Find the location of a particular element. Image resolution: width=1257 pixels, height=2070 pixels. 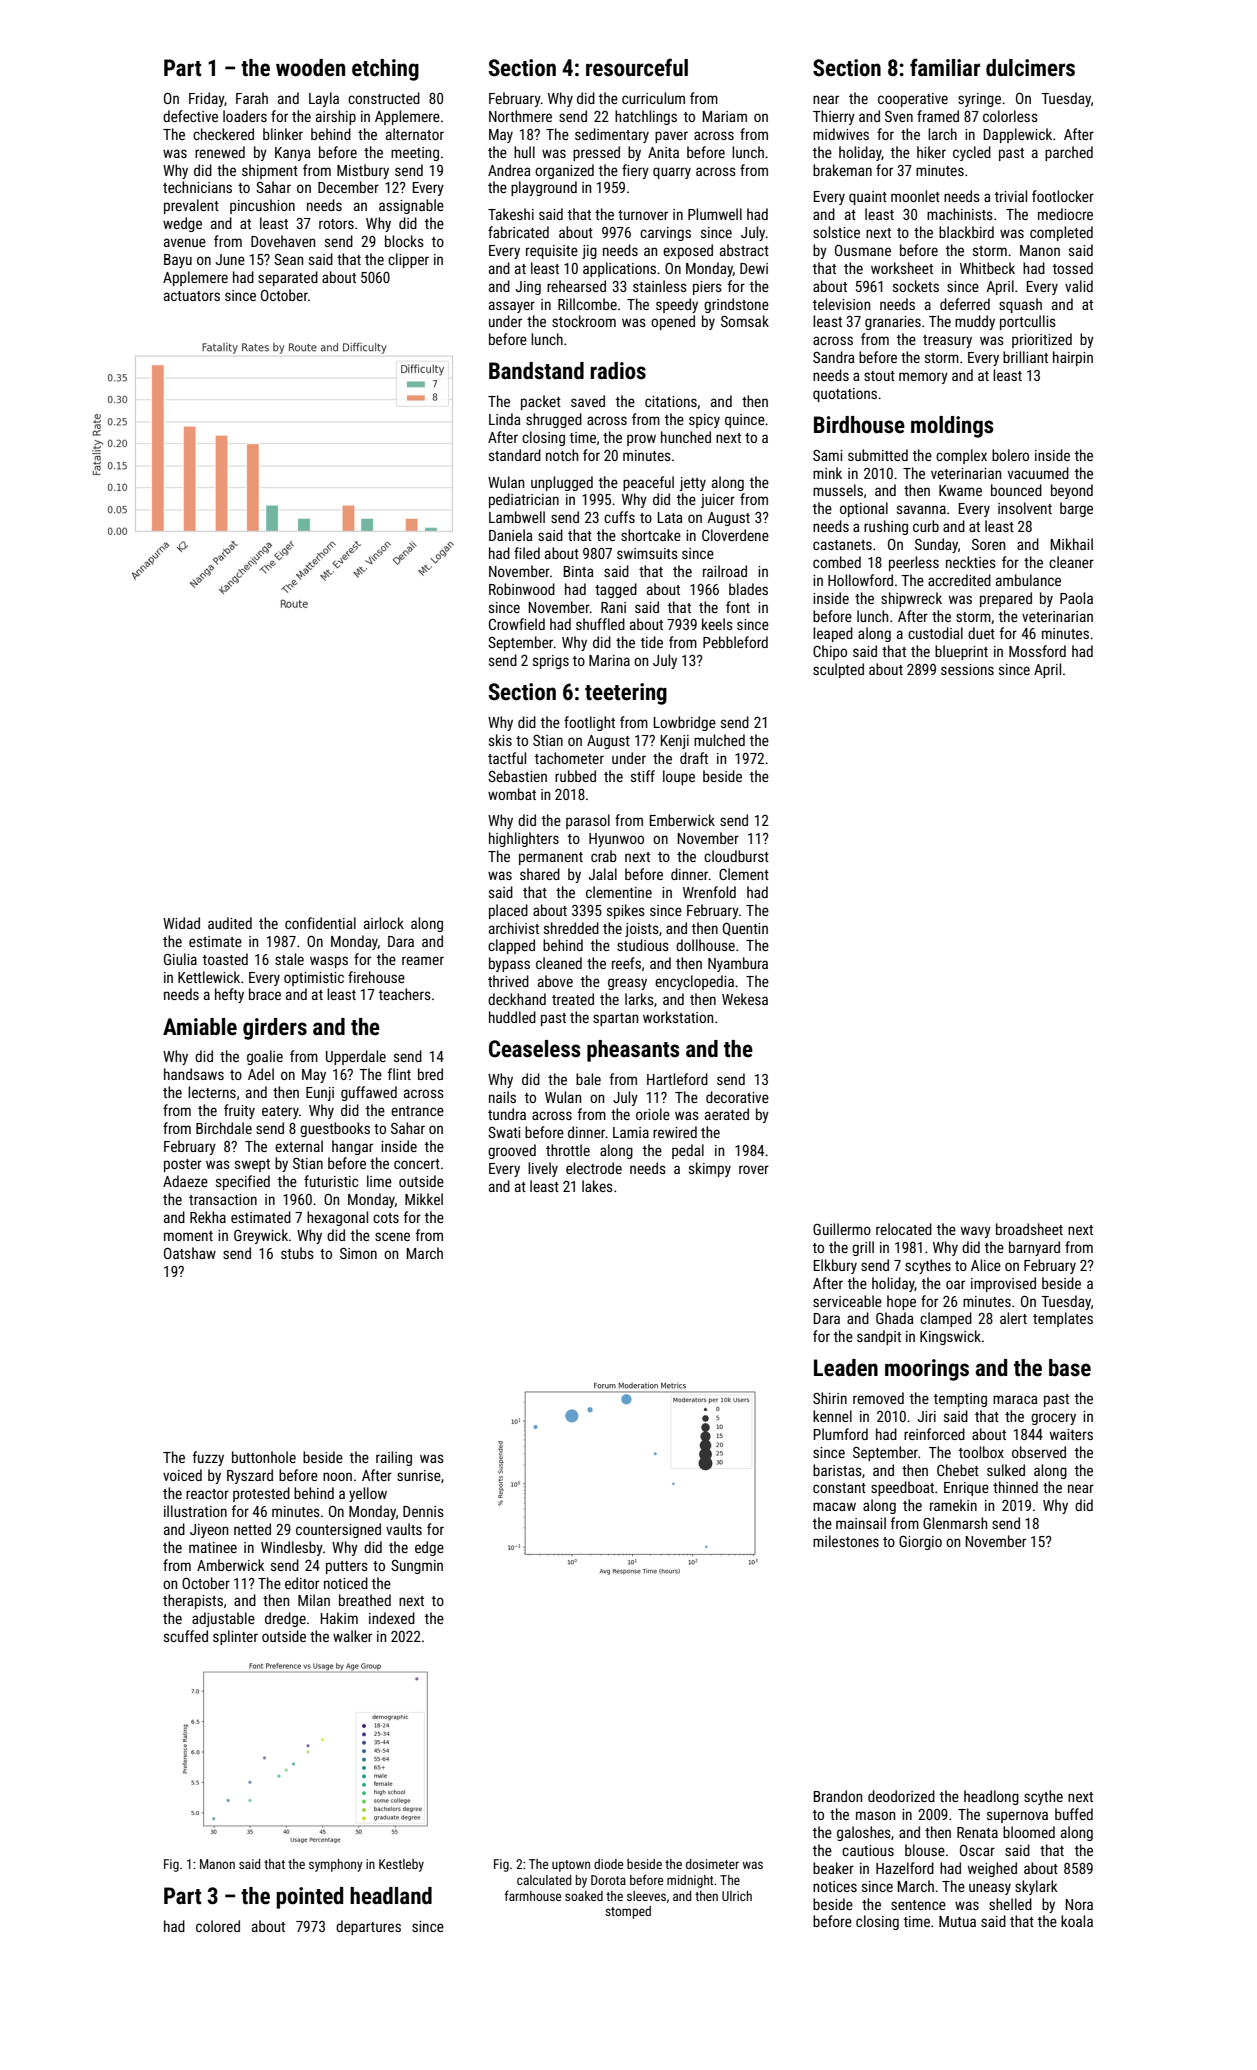

familiar is located at coordinates (945, 67).
